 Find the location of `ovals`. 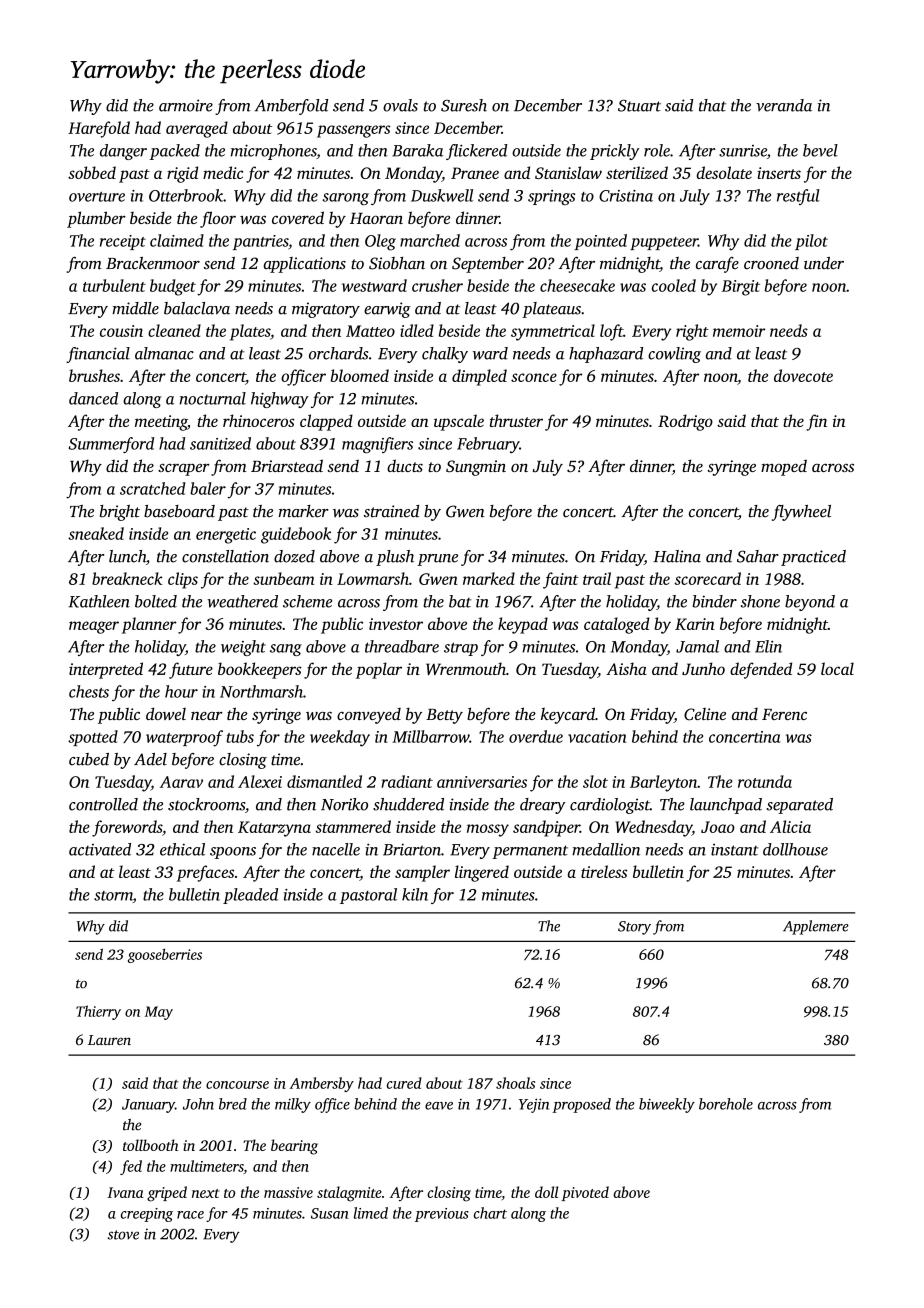

ovals is located at coordinates (400, 105).
